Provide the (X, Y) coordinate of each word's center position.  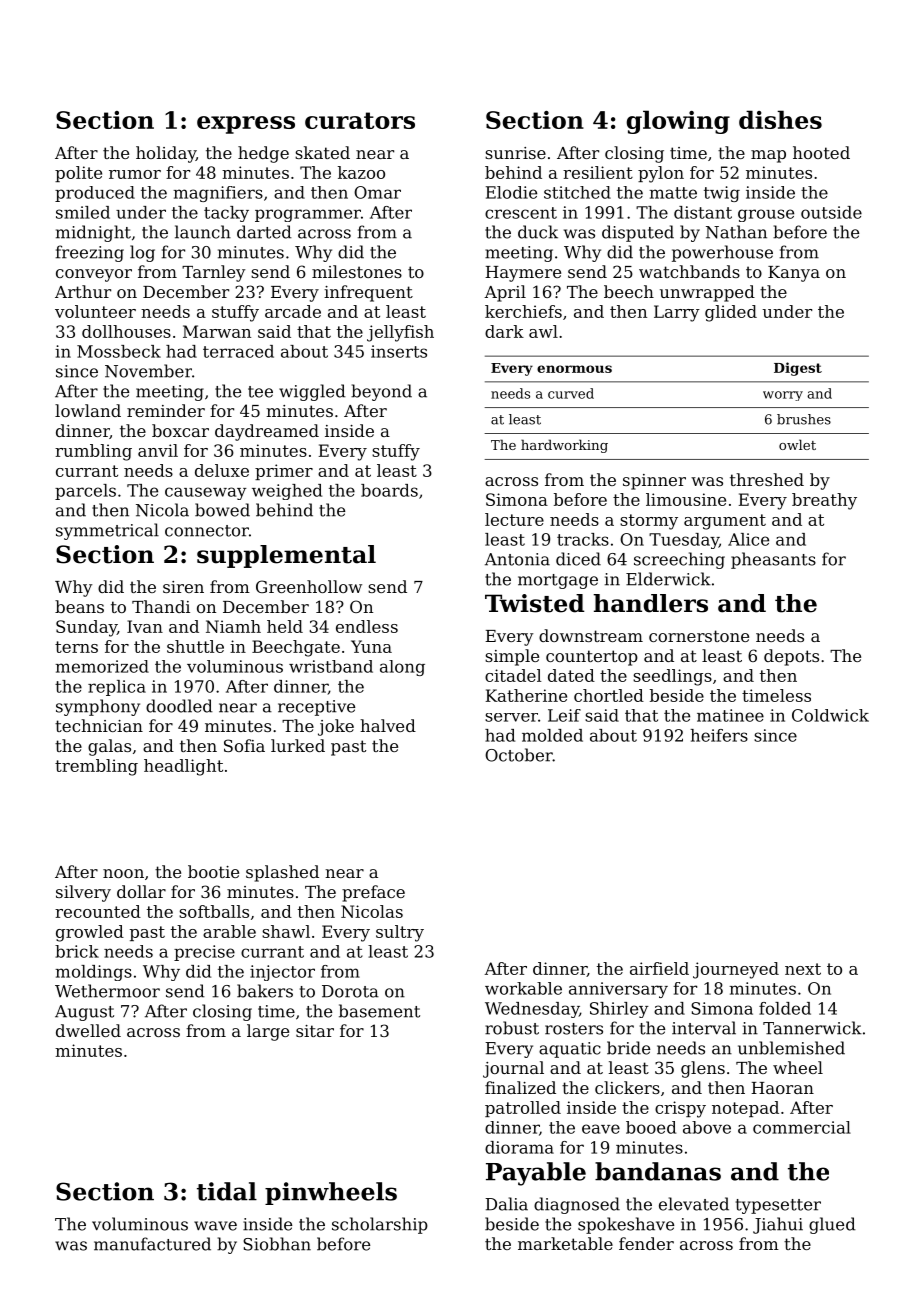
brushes (804, 419)
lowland (88, 410)
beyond (381, 392)
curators (360, 120)
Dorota (350, 991)
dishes (780, 119)
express (246, 125)
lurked (298, 745)
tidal (227, 1191)
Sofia (244, 745)
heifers (719, 735)
